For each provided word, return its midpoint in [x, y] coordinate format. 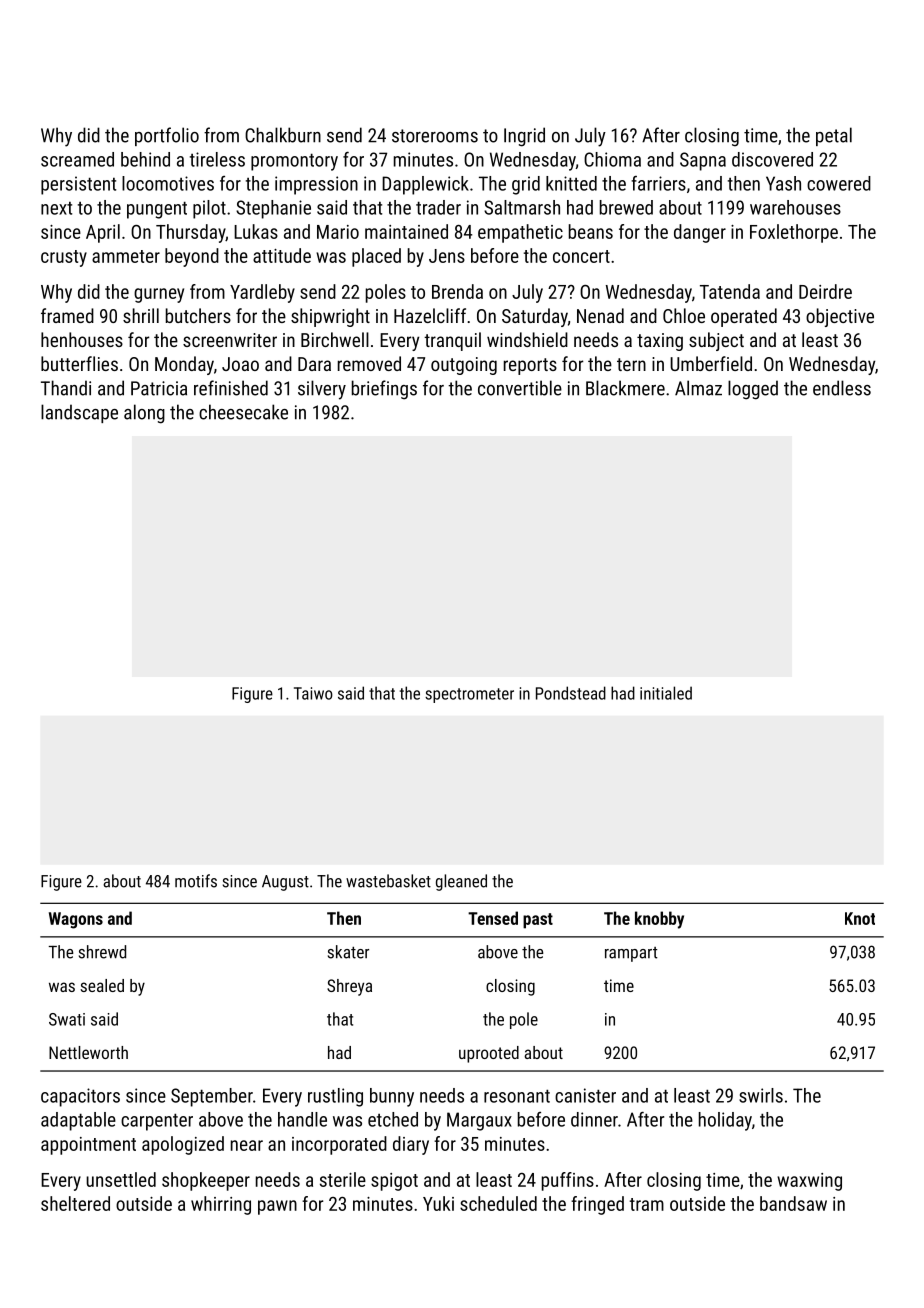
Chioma [612, 159]
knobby [659, 920]
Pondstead [571, 693]
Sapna [703, 161]
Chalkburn [283, 135]
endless [842, 388]
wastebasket [388, 881]
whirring [221, 1205]
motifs [196, 881]
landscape [79, 413]
